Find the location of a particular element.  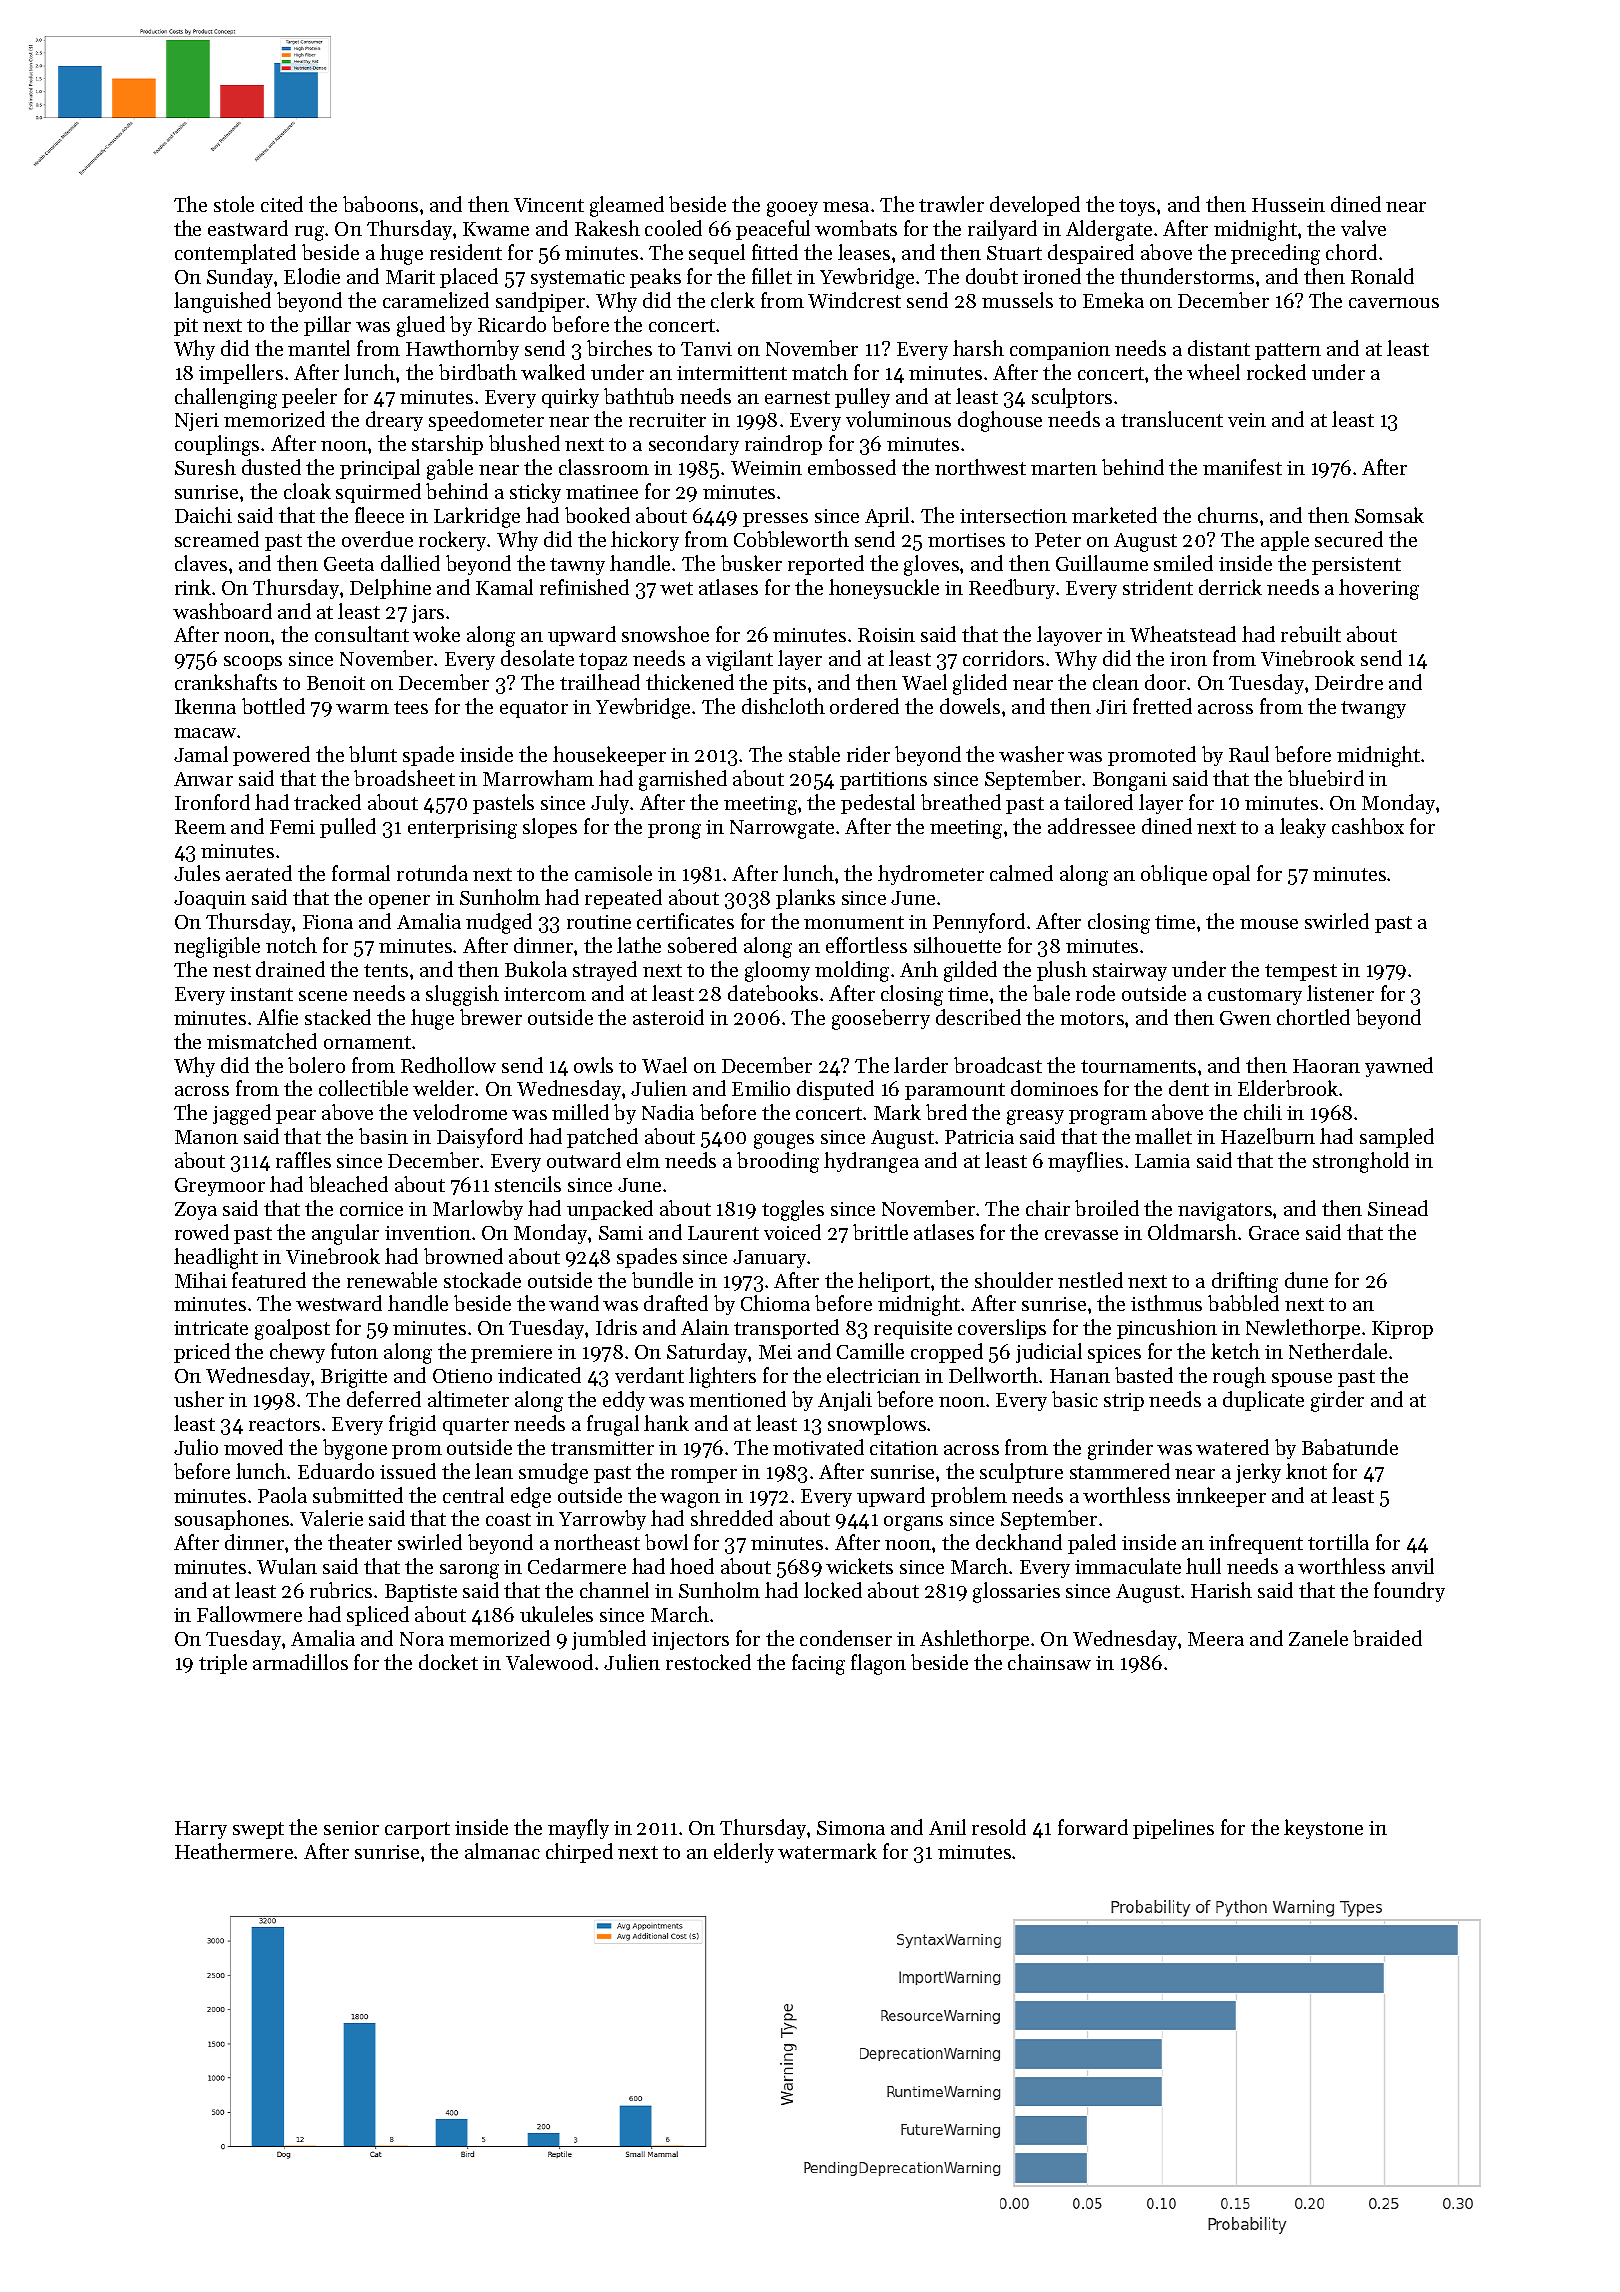

pattern is located at coordinates (1288, 351).
